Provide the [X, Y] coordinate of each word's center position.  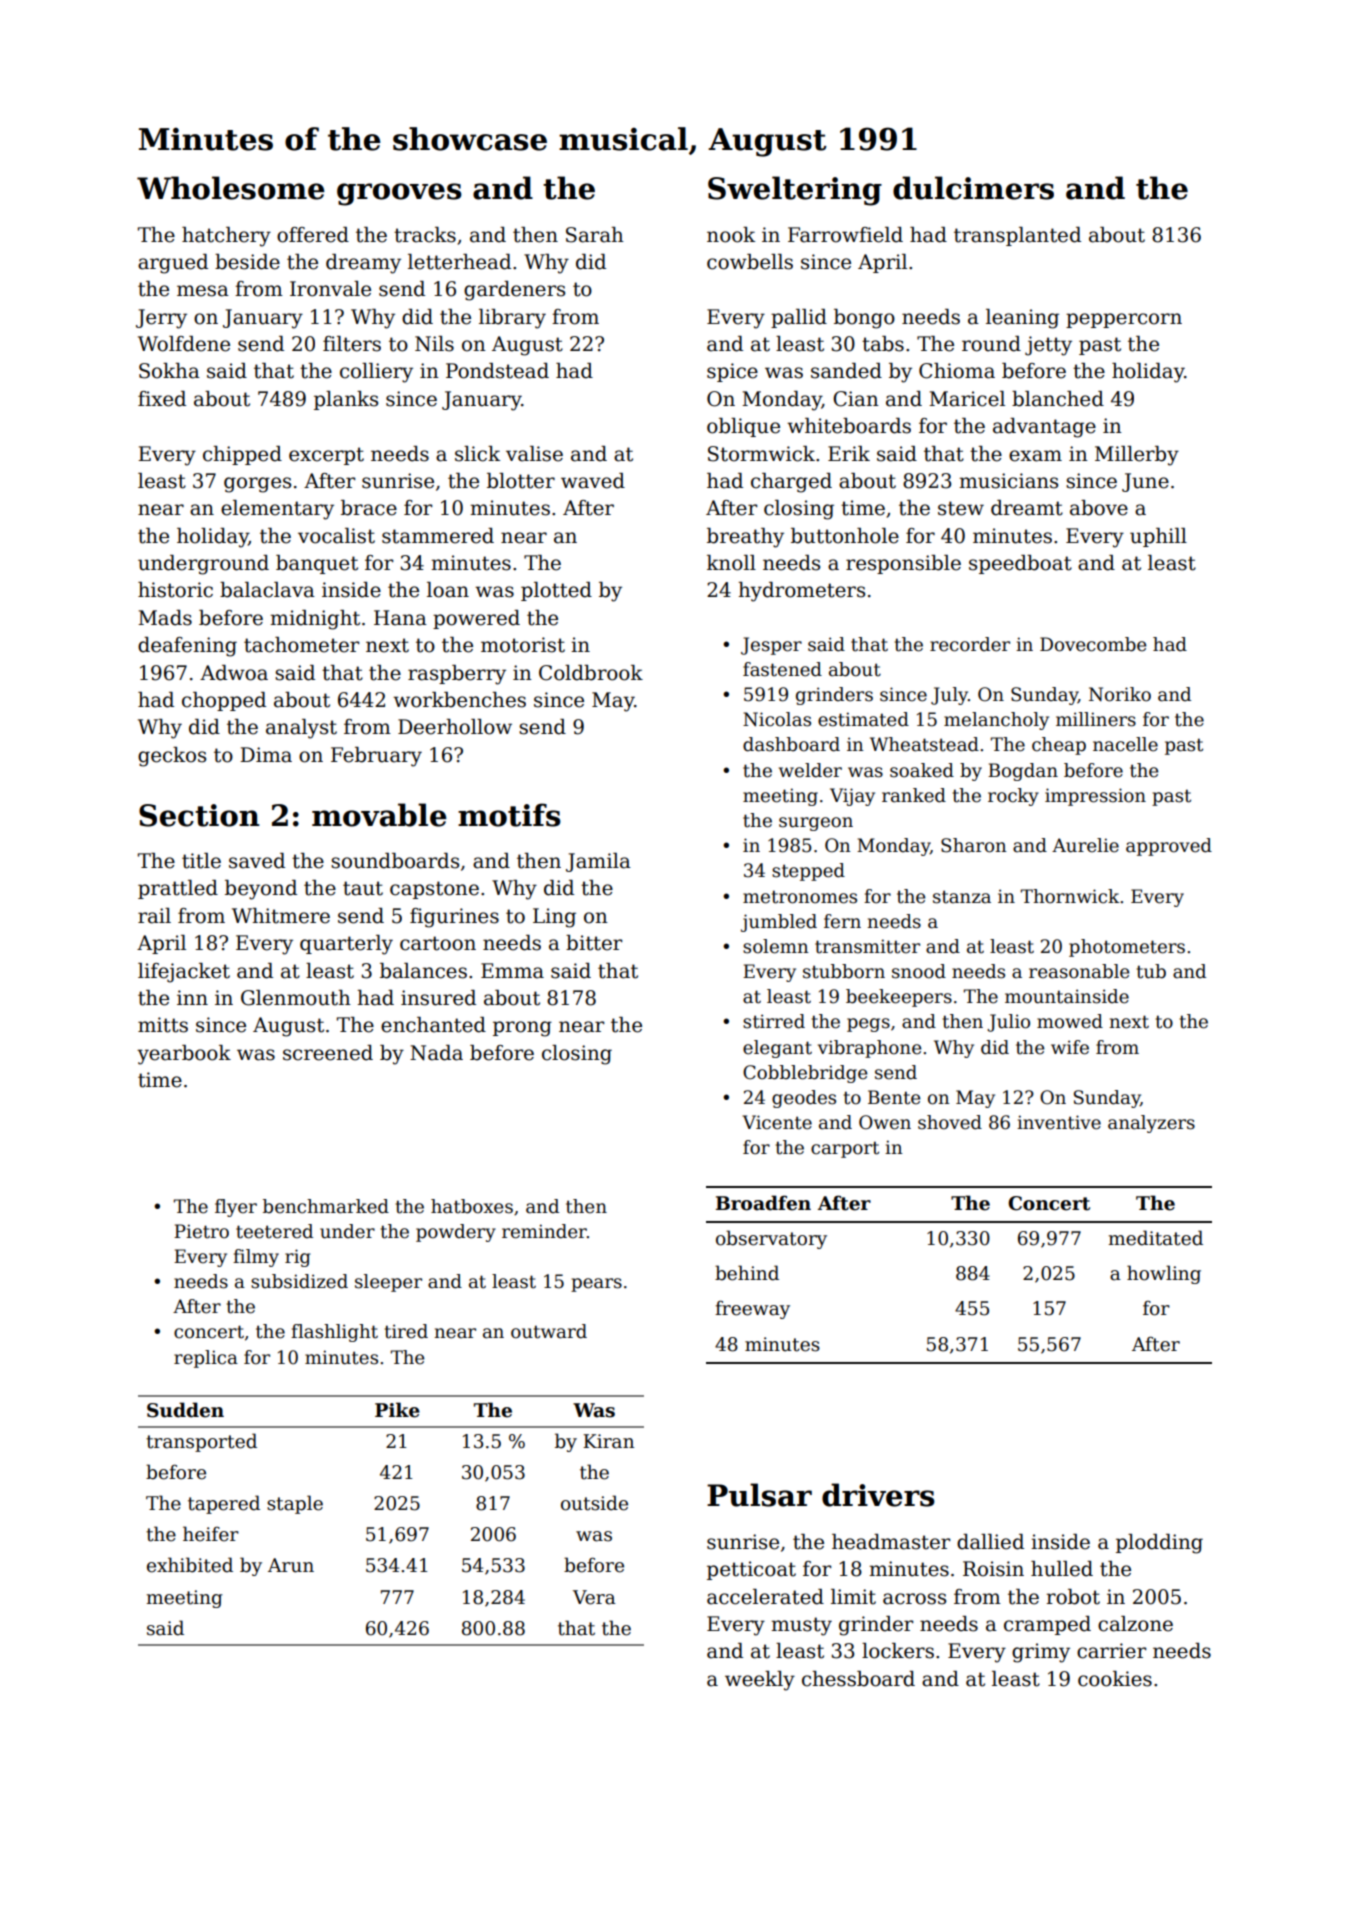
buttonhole [845, 536]
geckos [172, 757]
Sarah [595, 235]
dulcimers [973, 188]
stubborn [844, 971]
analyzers [1151, 1124]
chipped [242, 455]
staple [295, 1504]
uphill [1158, 537]
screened [328, 1053]
